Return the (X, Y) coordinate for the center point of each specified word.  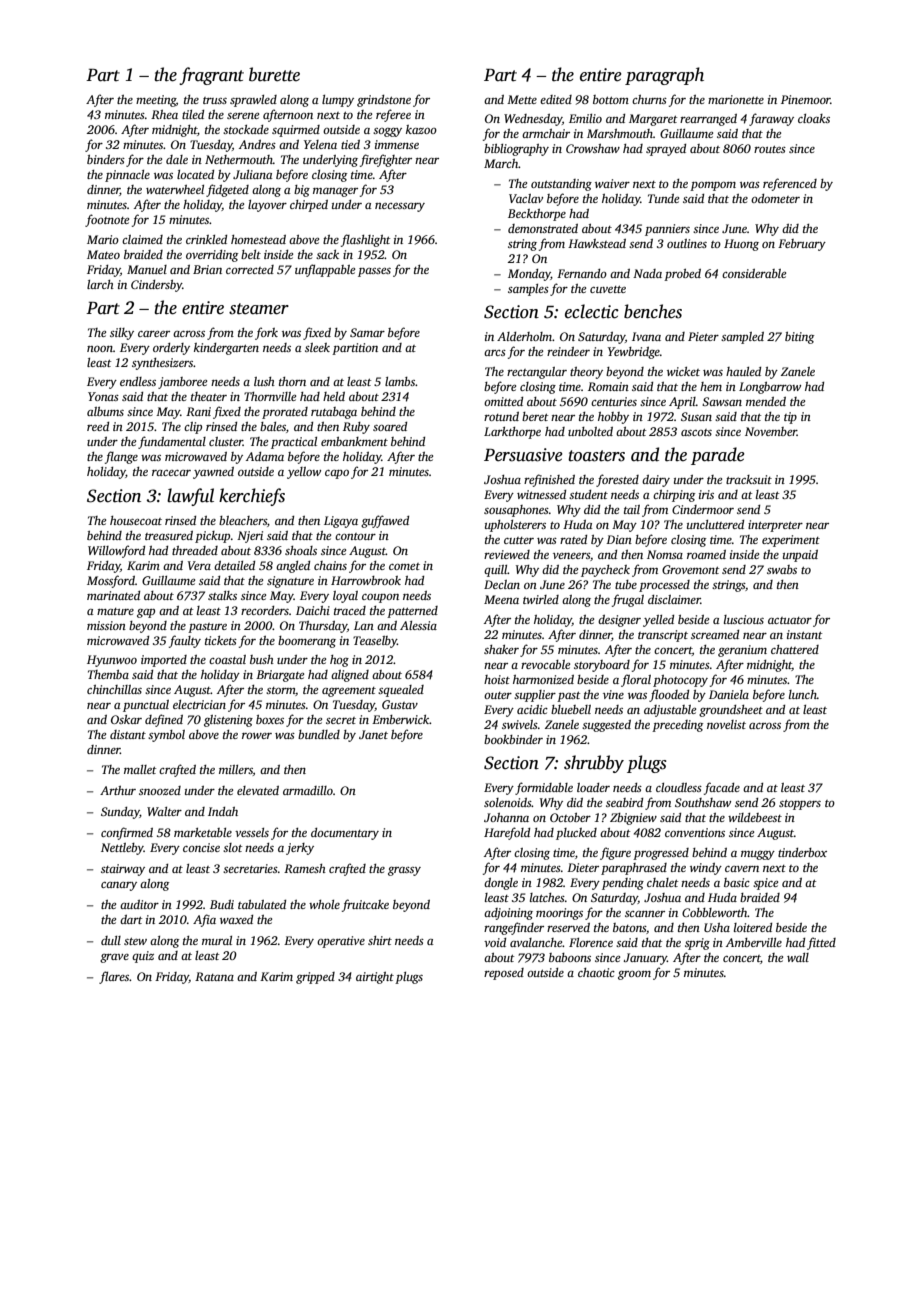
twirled (541, 599)
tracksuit (749, 479)
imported (164, 661)
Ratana (214, 976)
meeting (156, 101)
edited (556, 99)
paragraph (664, 76)
